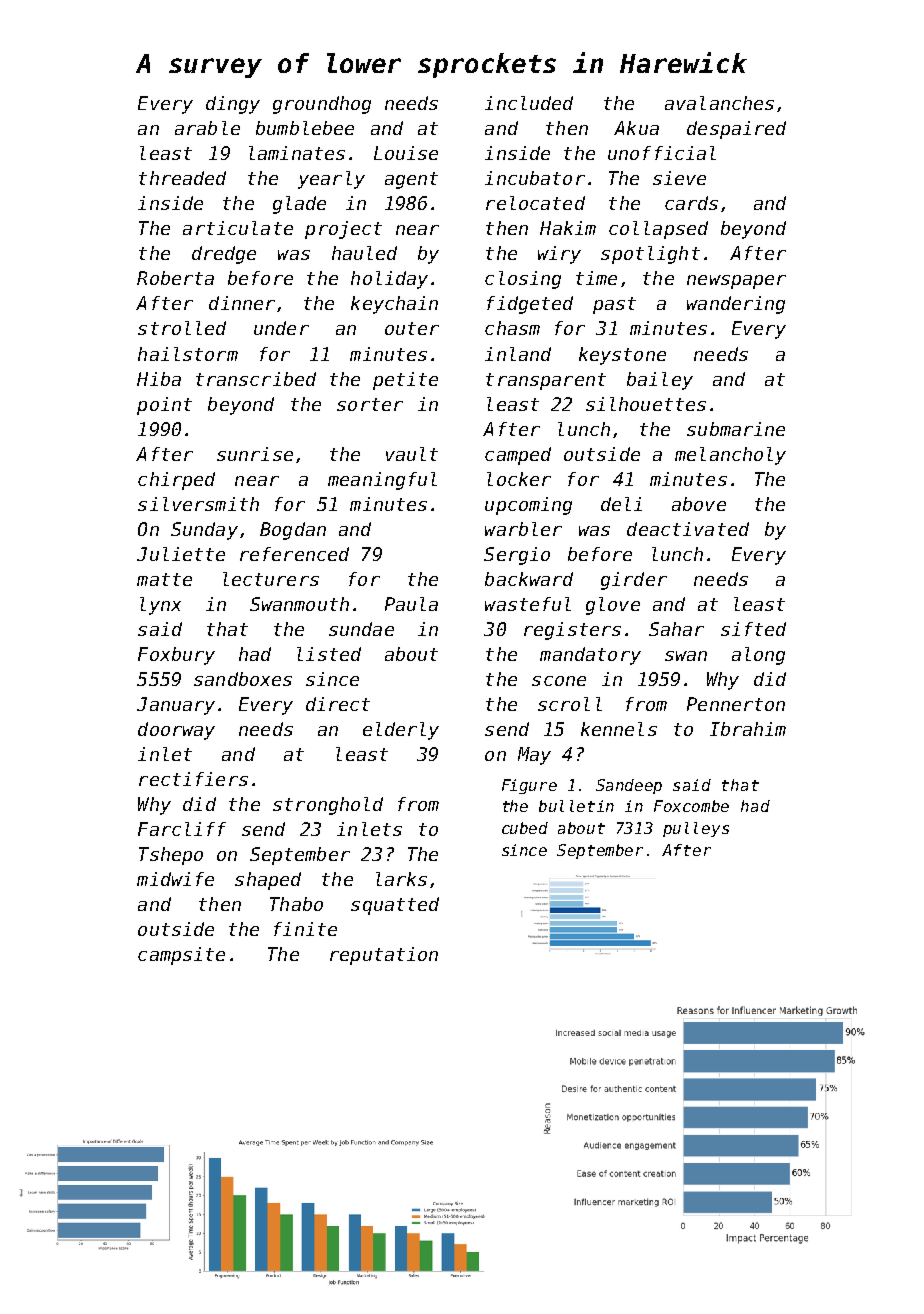 The width and height of the screenshot is (924, 1314). I want to click on along, so click(758, 656).
